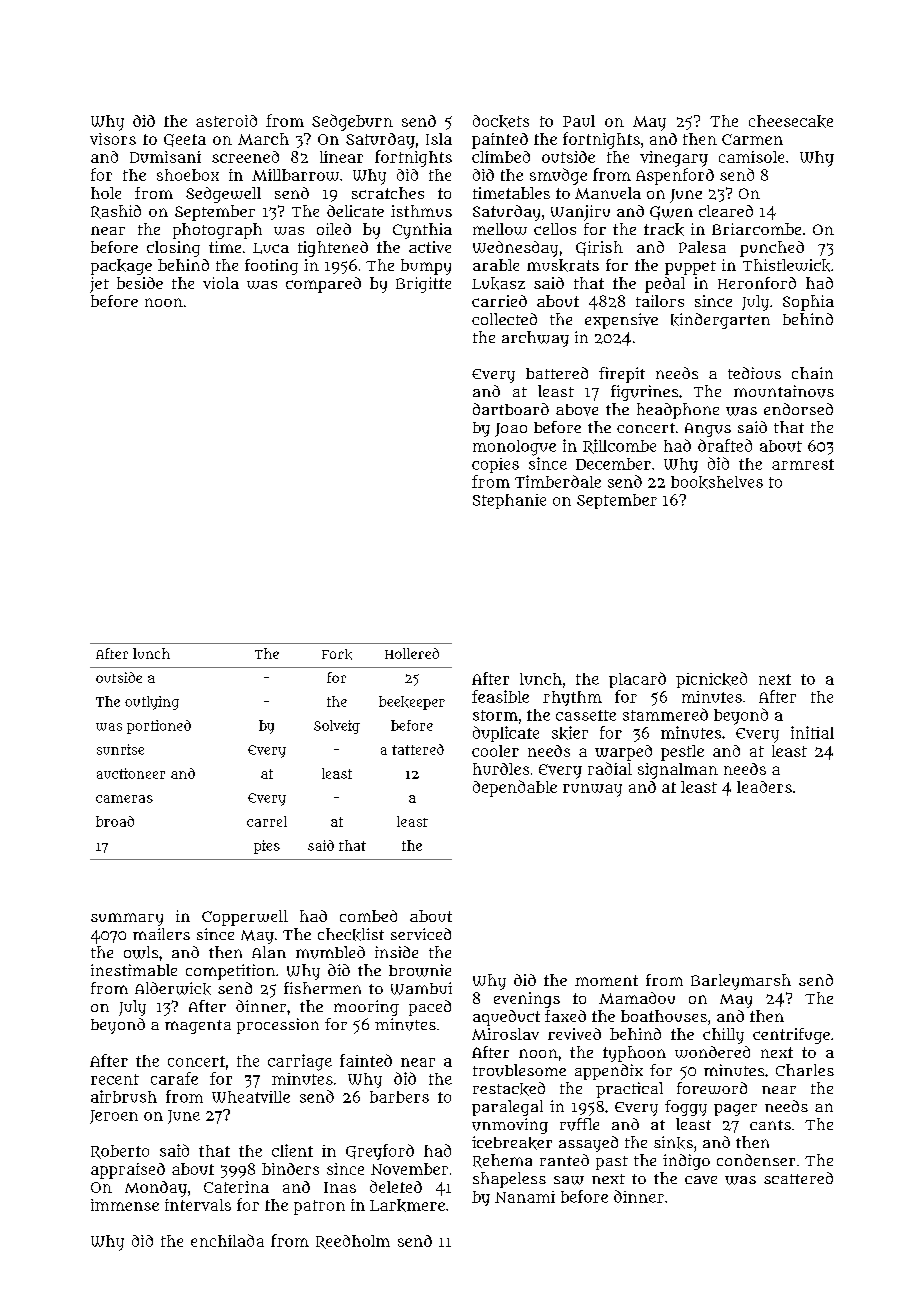 The height and width of the document is (1308, 924). I want to click on rhythm, so click(572, 698).
